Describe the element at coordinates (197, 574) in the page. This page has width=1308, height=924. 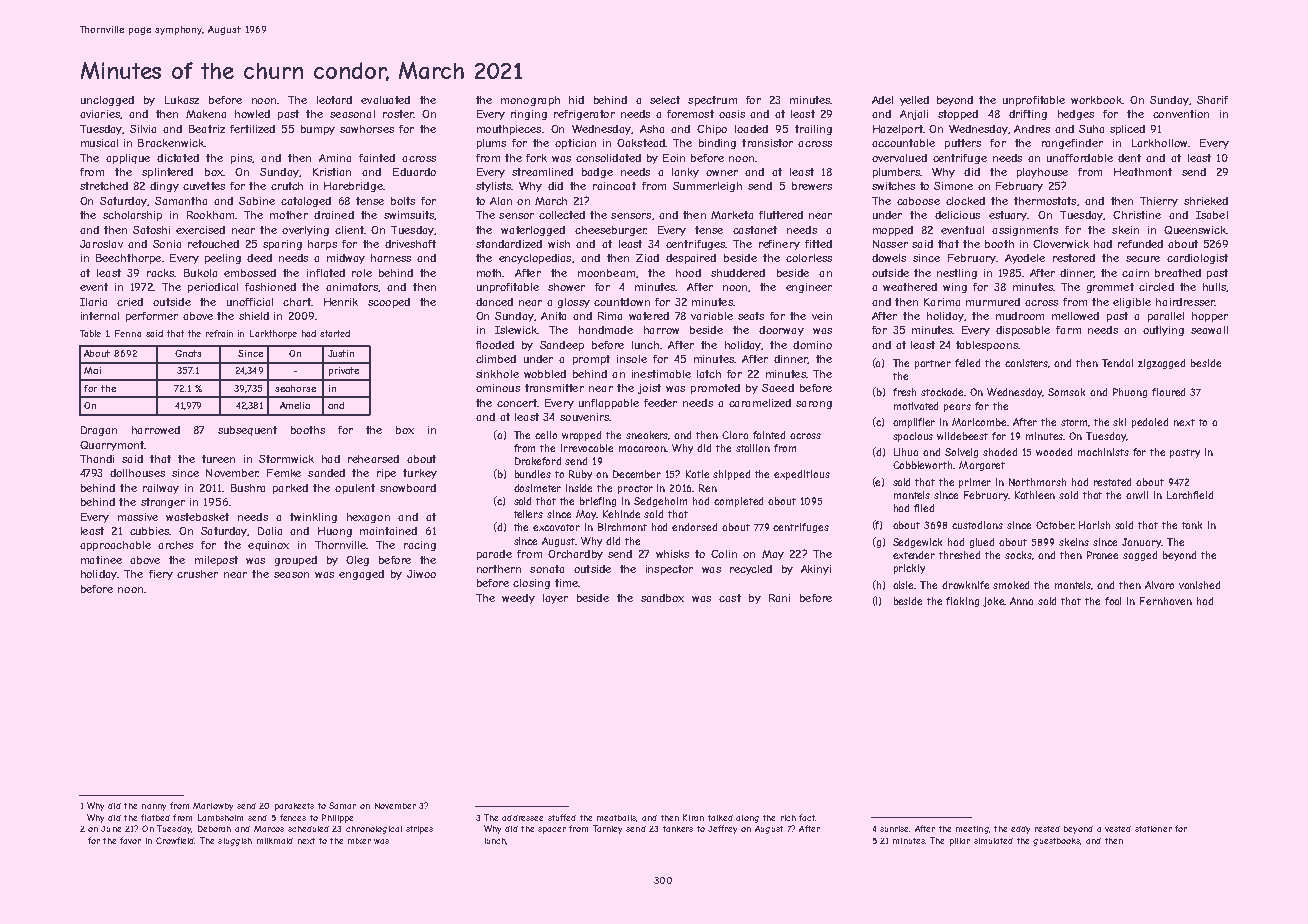
I see `crusher` at that location.
